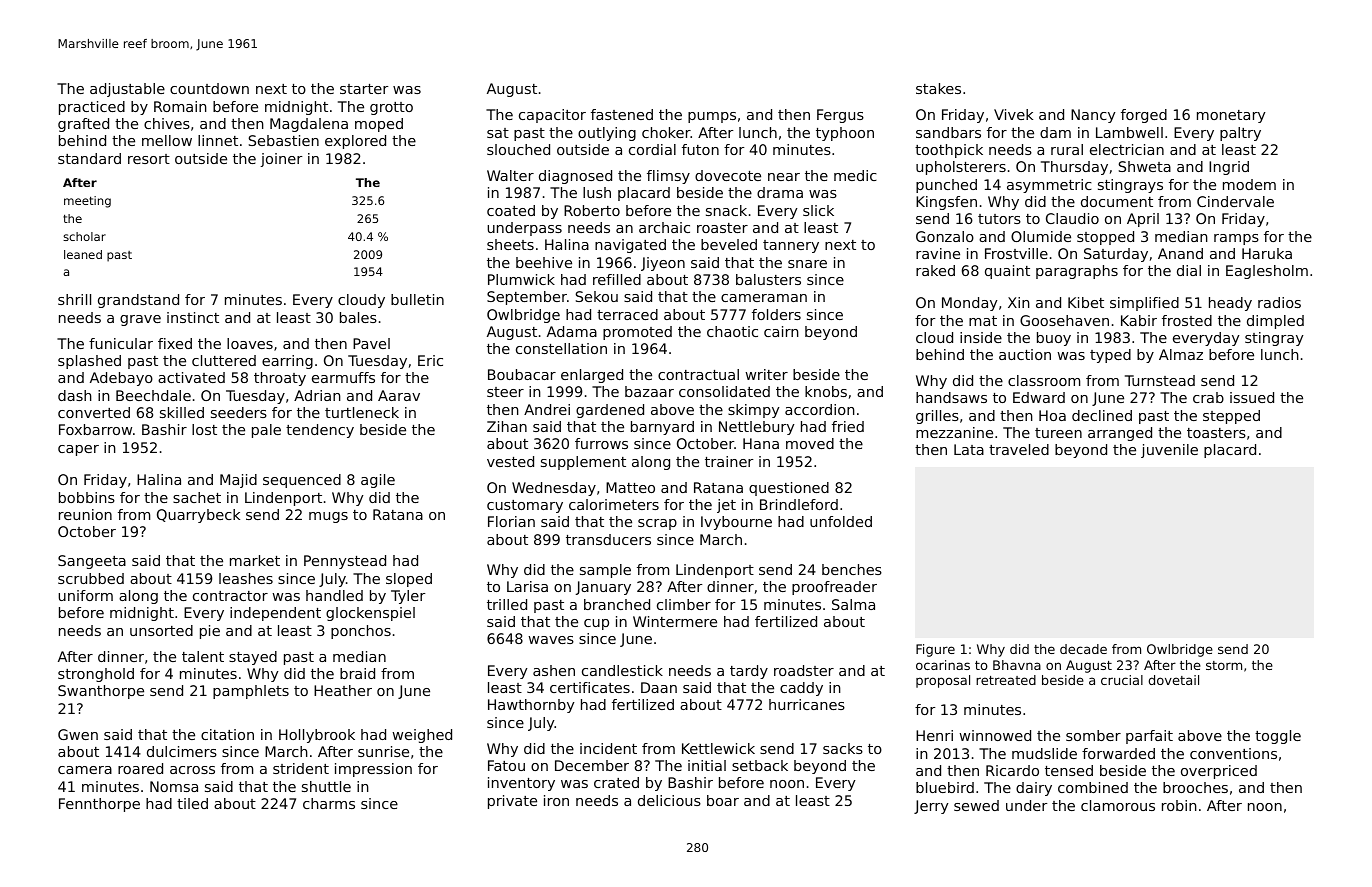 Image resolution: width=1372 pixels, height=887 pixels. Describe the element at coordinates (840, 116) in the image. I see `Fergus` at that location.
